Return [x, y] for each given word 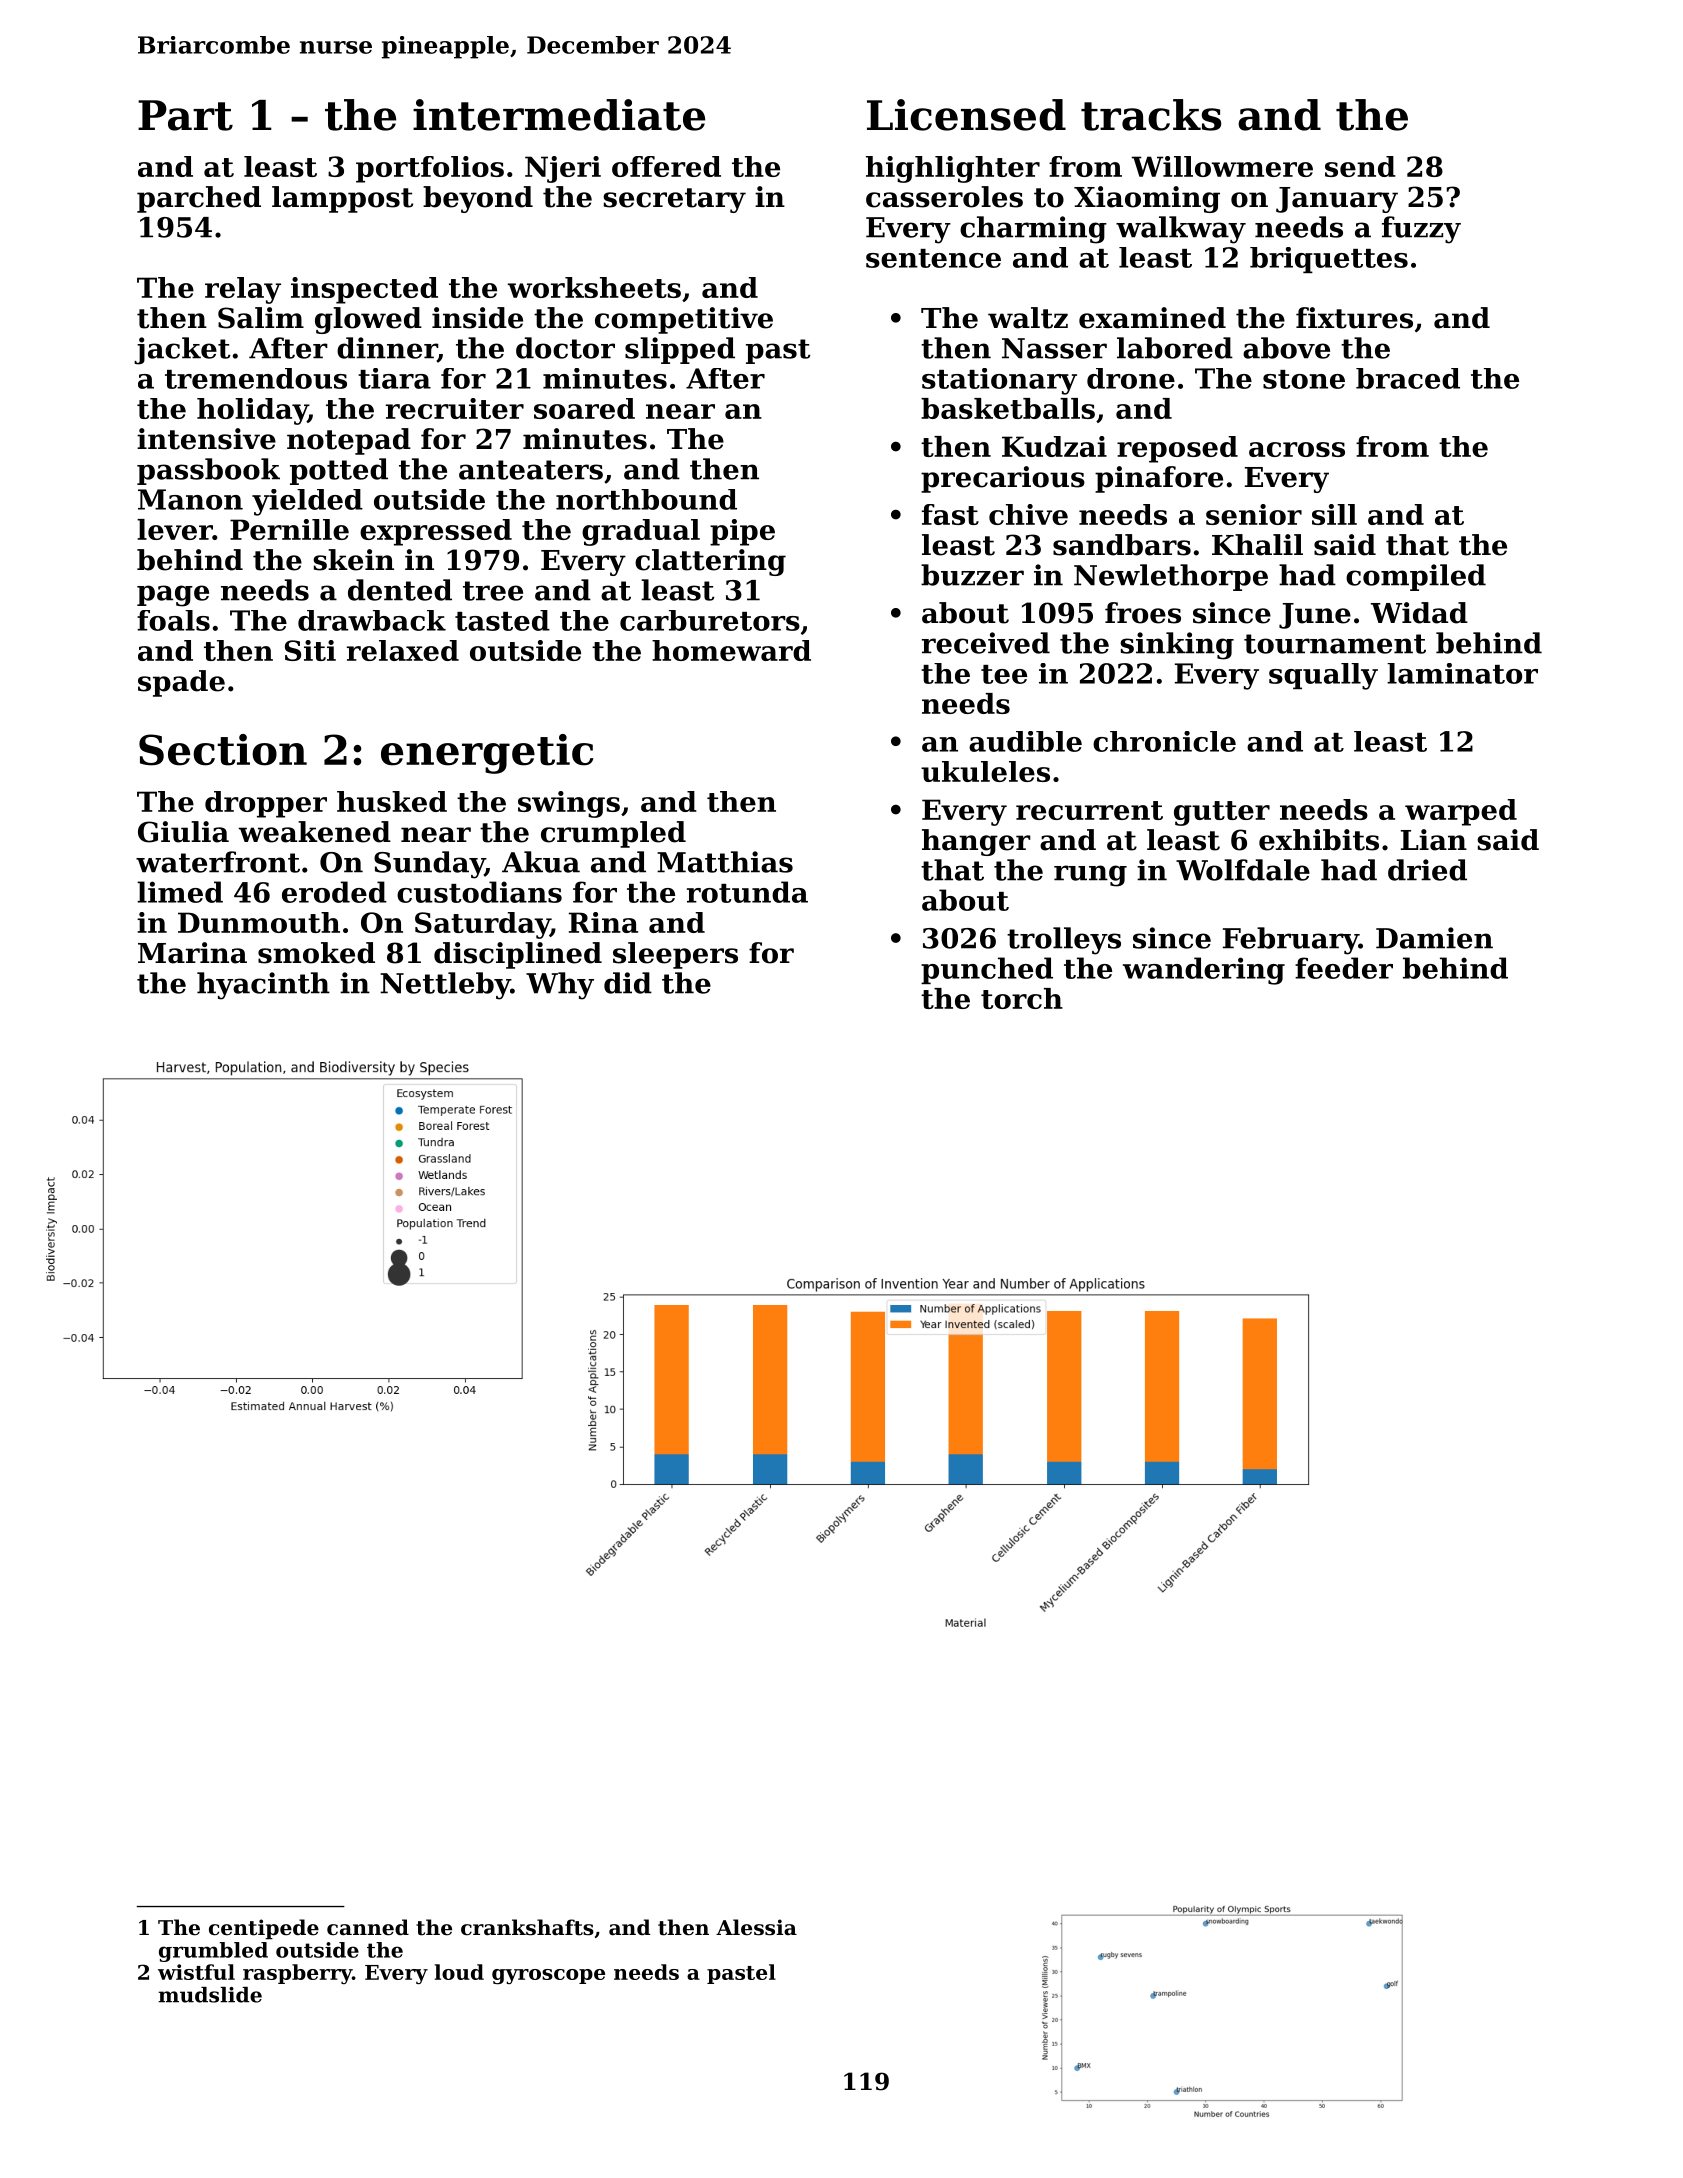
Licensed [966, 115]
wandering [1204, 971]
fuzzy [1421, 230]
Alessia [756, 1927]
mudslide [210, 1995]
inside [477, 318]
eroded [334, 892]
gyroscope [548, 1976]
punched [987, 970]
